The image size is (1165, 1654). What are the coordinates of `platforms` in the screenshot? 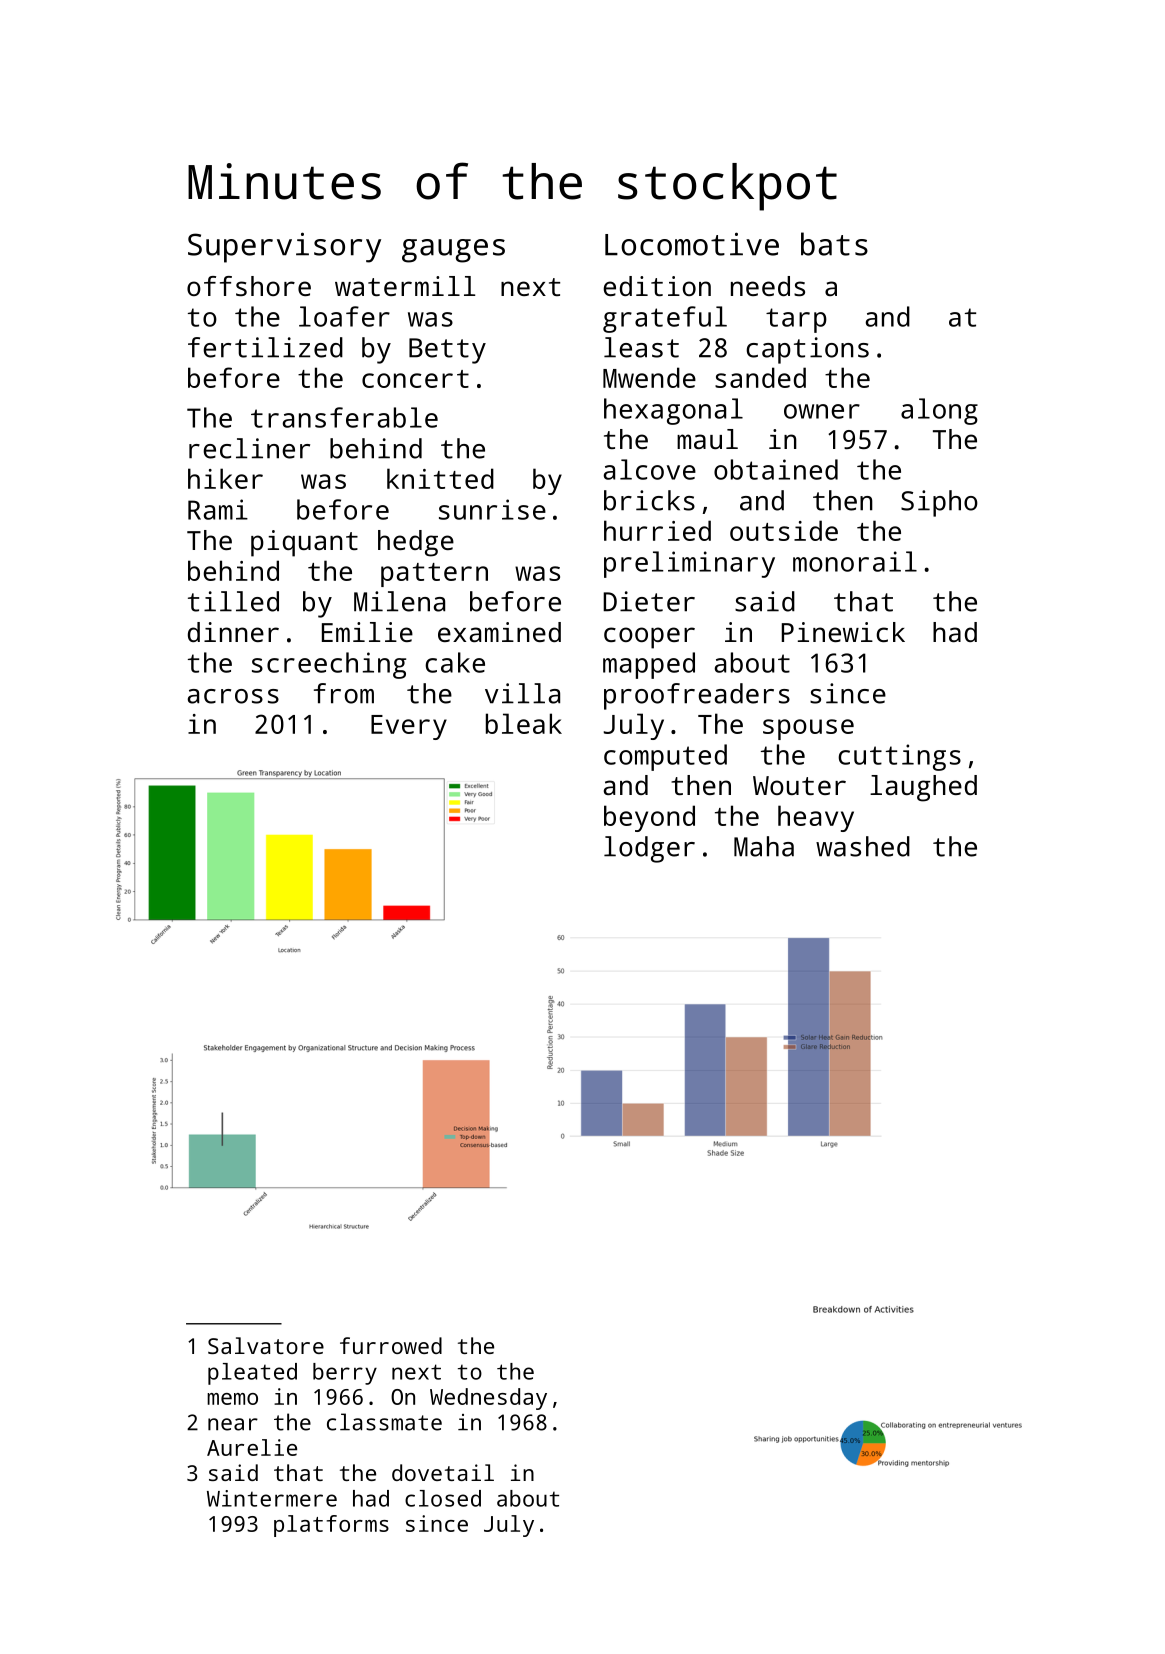 It's located at (331, 1526).
